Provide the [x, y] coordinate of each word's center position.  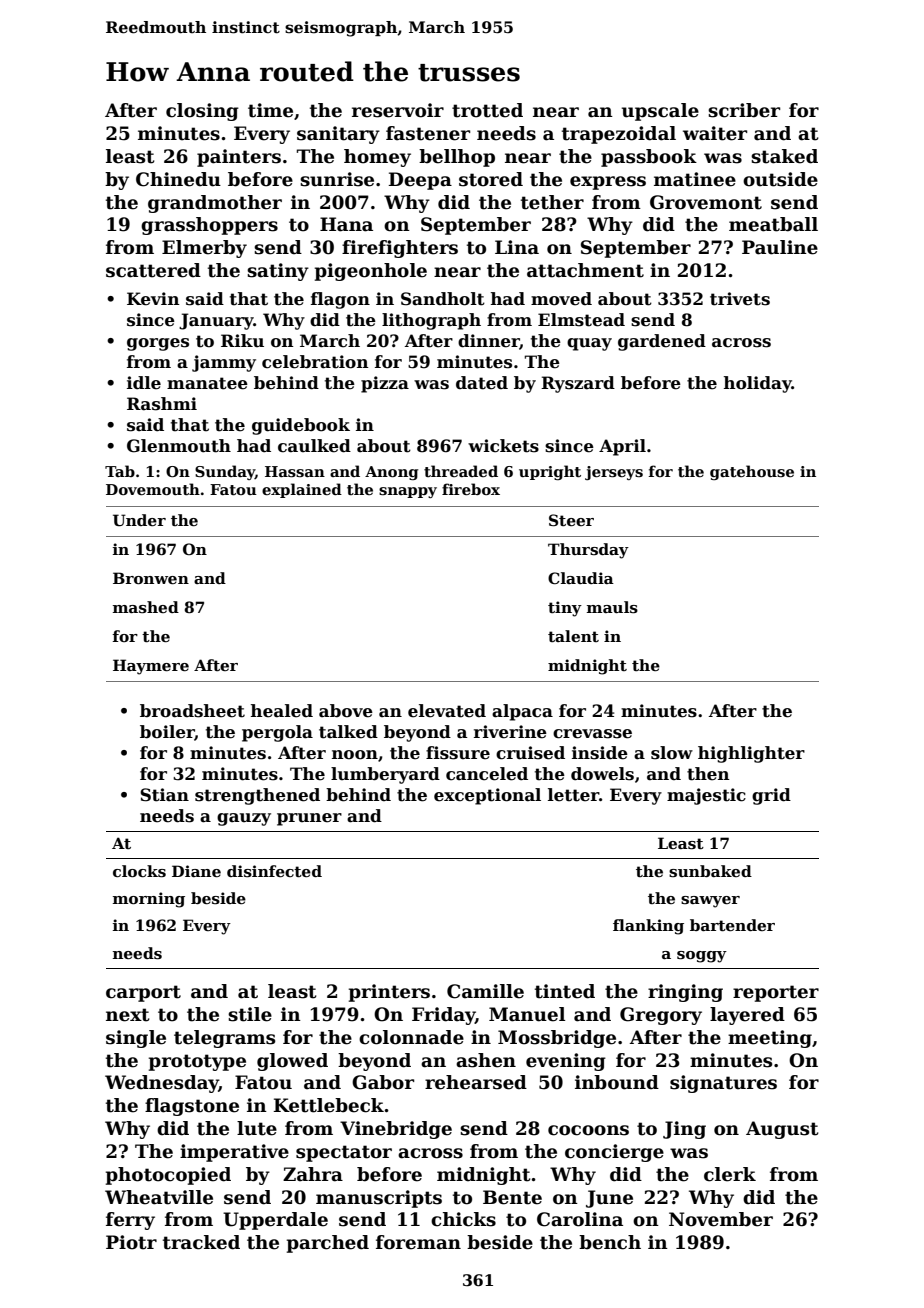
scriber [744, 110]
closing [202, 112]
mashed [146, 607]
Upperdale [275, 1221]
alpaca [522, 712]
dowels [602, 774]
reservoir [398, 110]
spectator [344, 1153]
